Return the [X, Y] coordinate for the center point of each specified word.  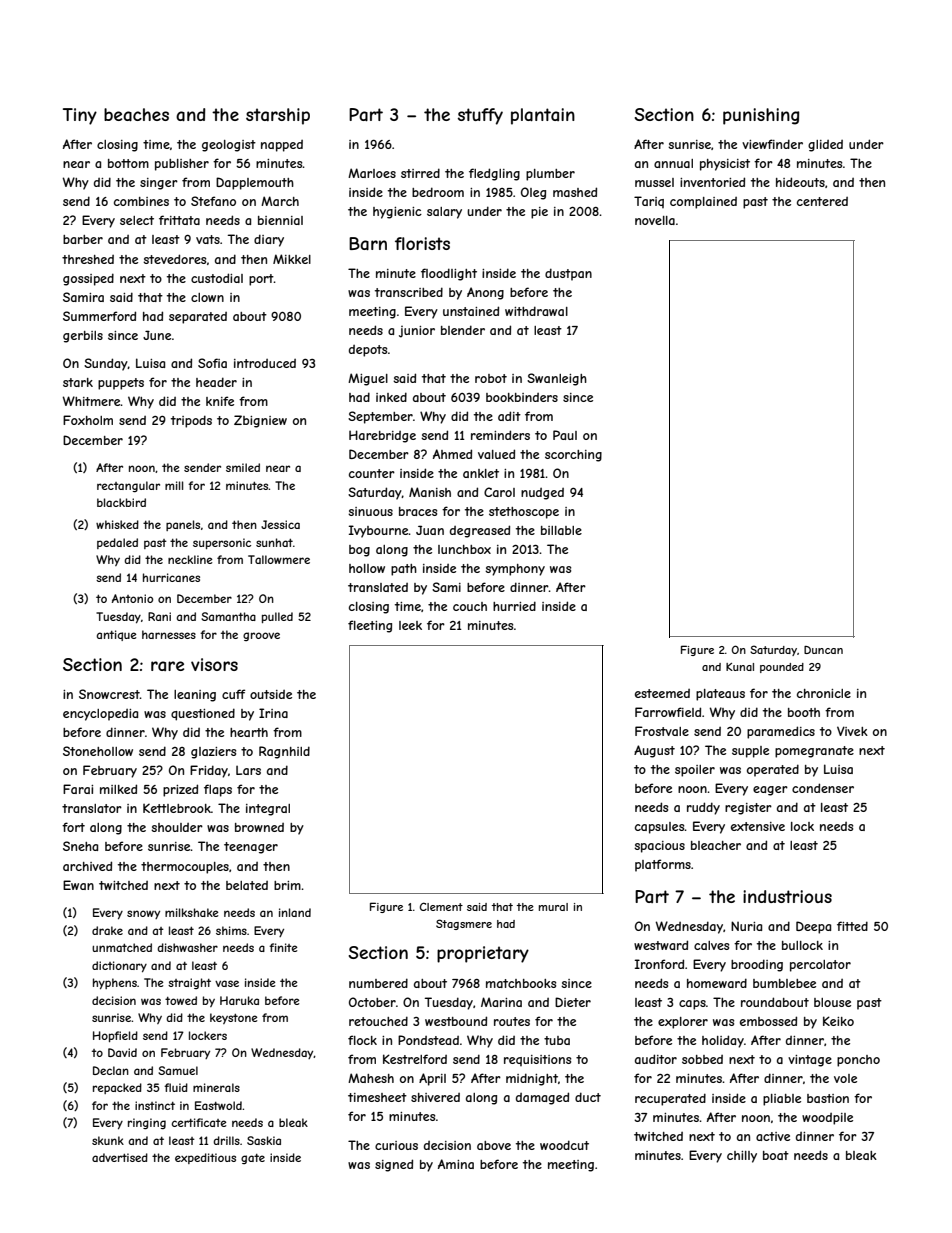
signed [394, 1165]
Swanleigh [557, 379]
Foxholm [88, 420]
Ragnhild [284, 752]
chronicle [824, 693]
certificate [198, 1122]
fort [73, 827]
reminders [500, 435]
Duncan [823, 650]
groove [261, 636]
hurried [514, 606]
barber [83, 239]
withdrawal [536, 311]
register [748, 809]
